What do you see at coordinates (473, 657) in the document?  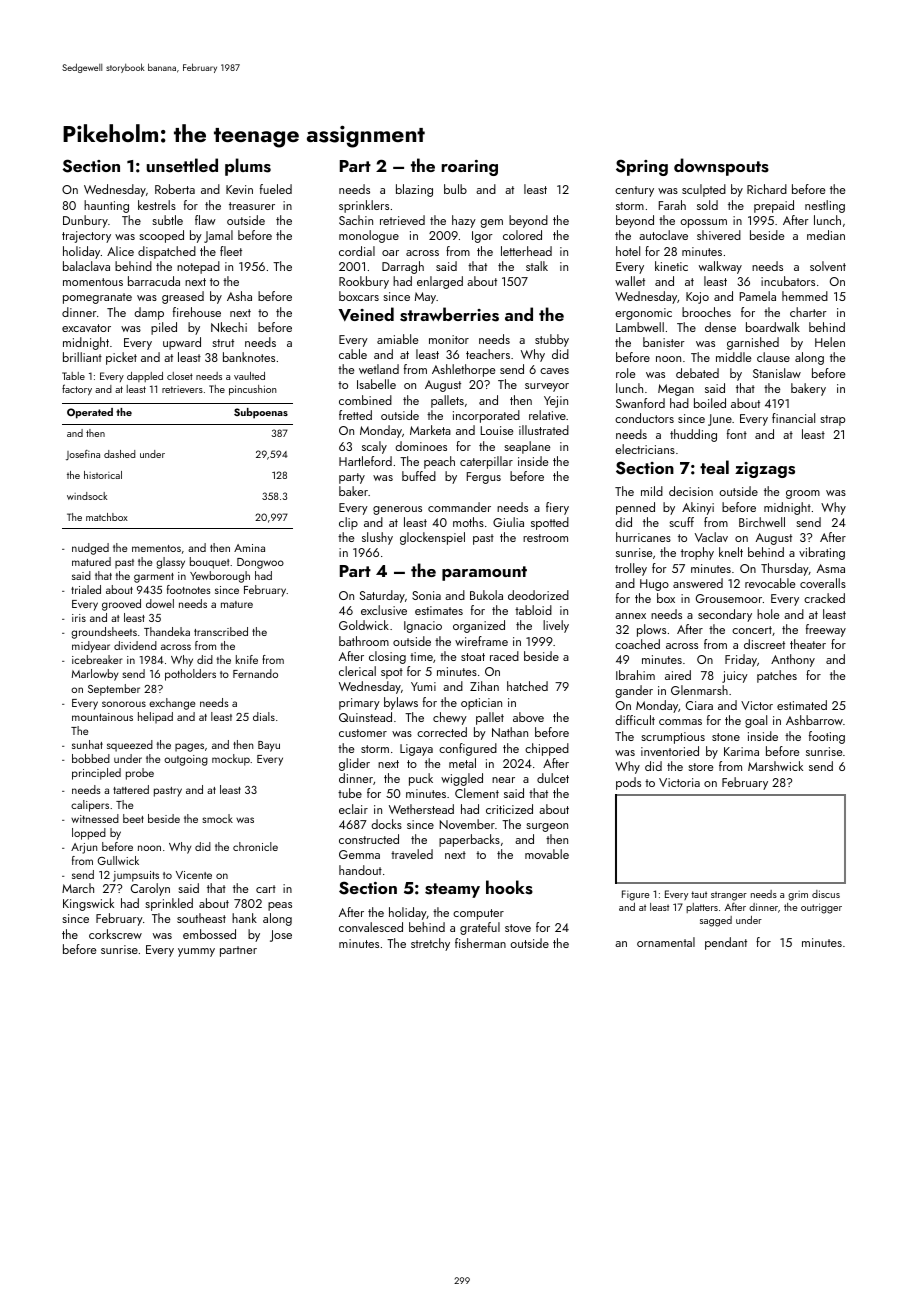 I see `stoat` at bounding box center [473, 657].
